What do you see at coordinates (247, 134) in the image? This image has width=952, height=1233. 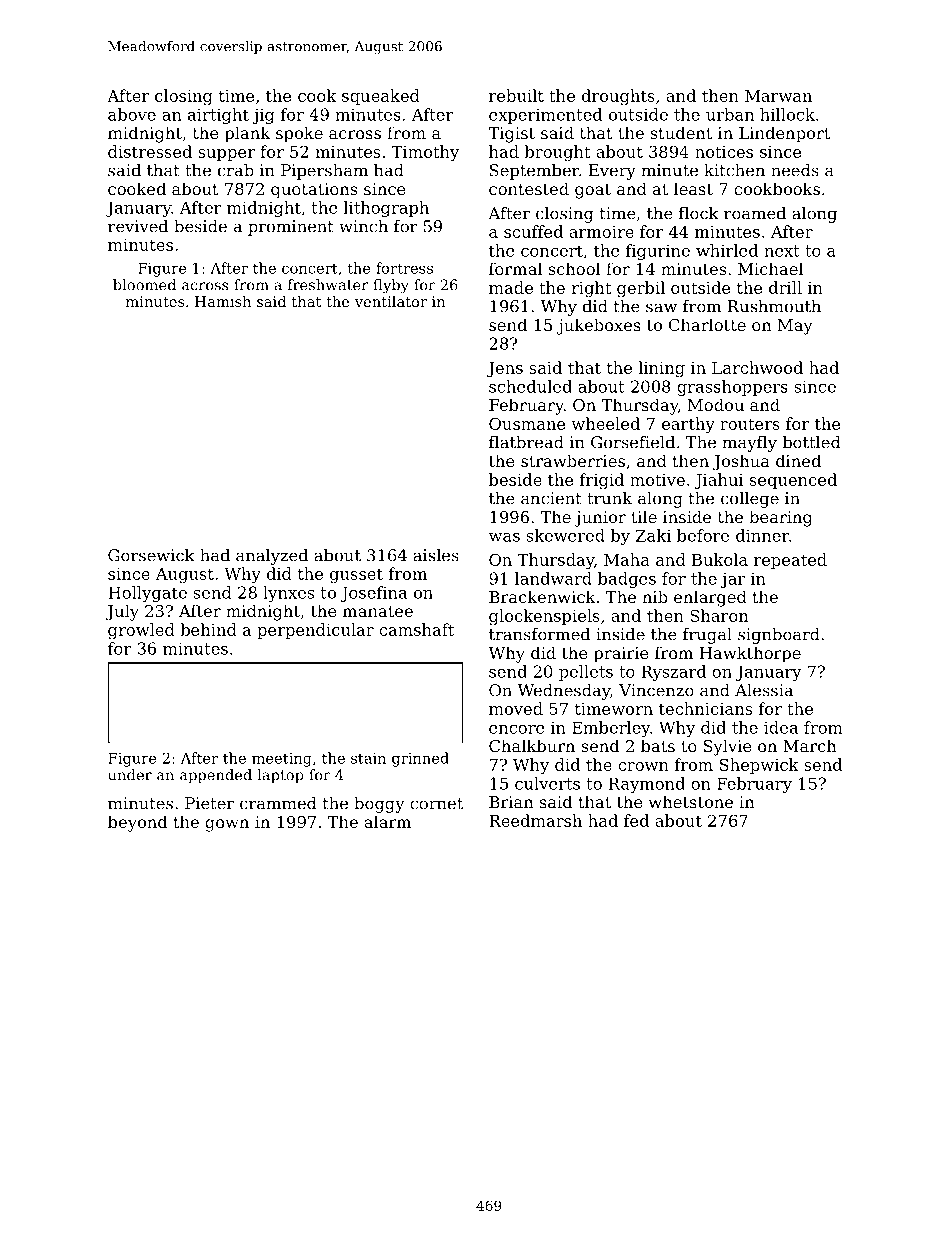 I see `plank` at bounding box center [247, 134].
